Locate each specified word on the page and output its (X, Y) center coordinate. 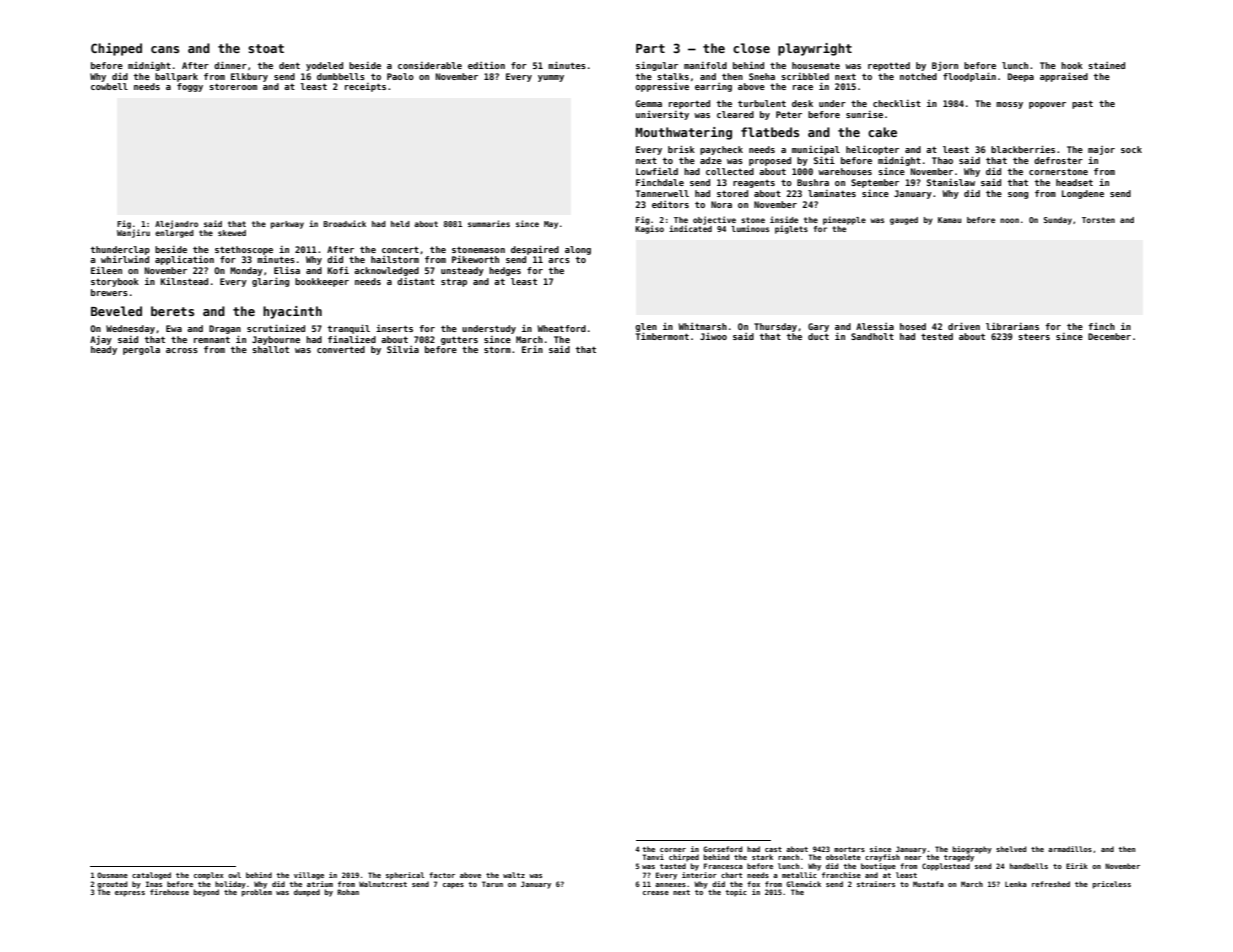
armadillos (1070, 849)
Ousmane (112, 875)
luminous (750, 228)
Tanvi (653, 857)
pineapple (844, 220)
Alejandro (176, 224)
